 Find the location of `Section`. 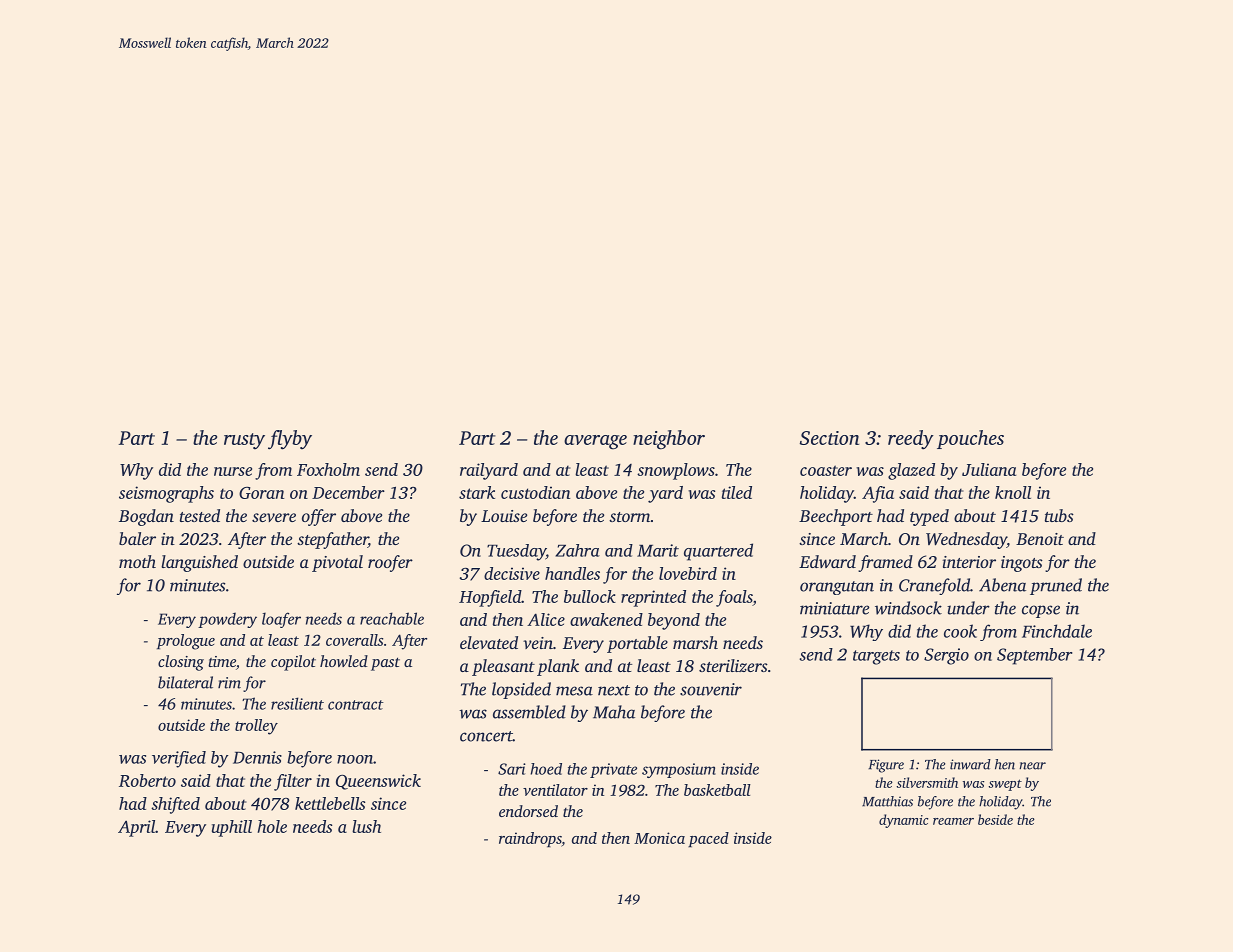

Section is located at coordinates (829, 438).
